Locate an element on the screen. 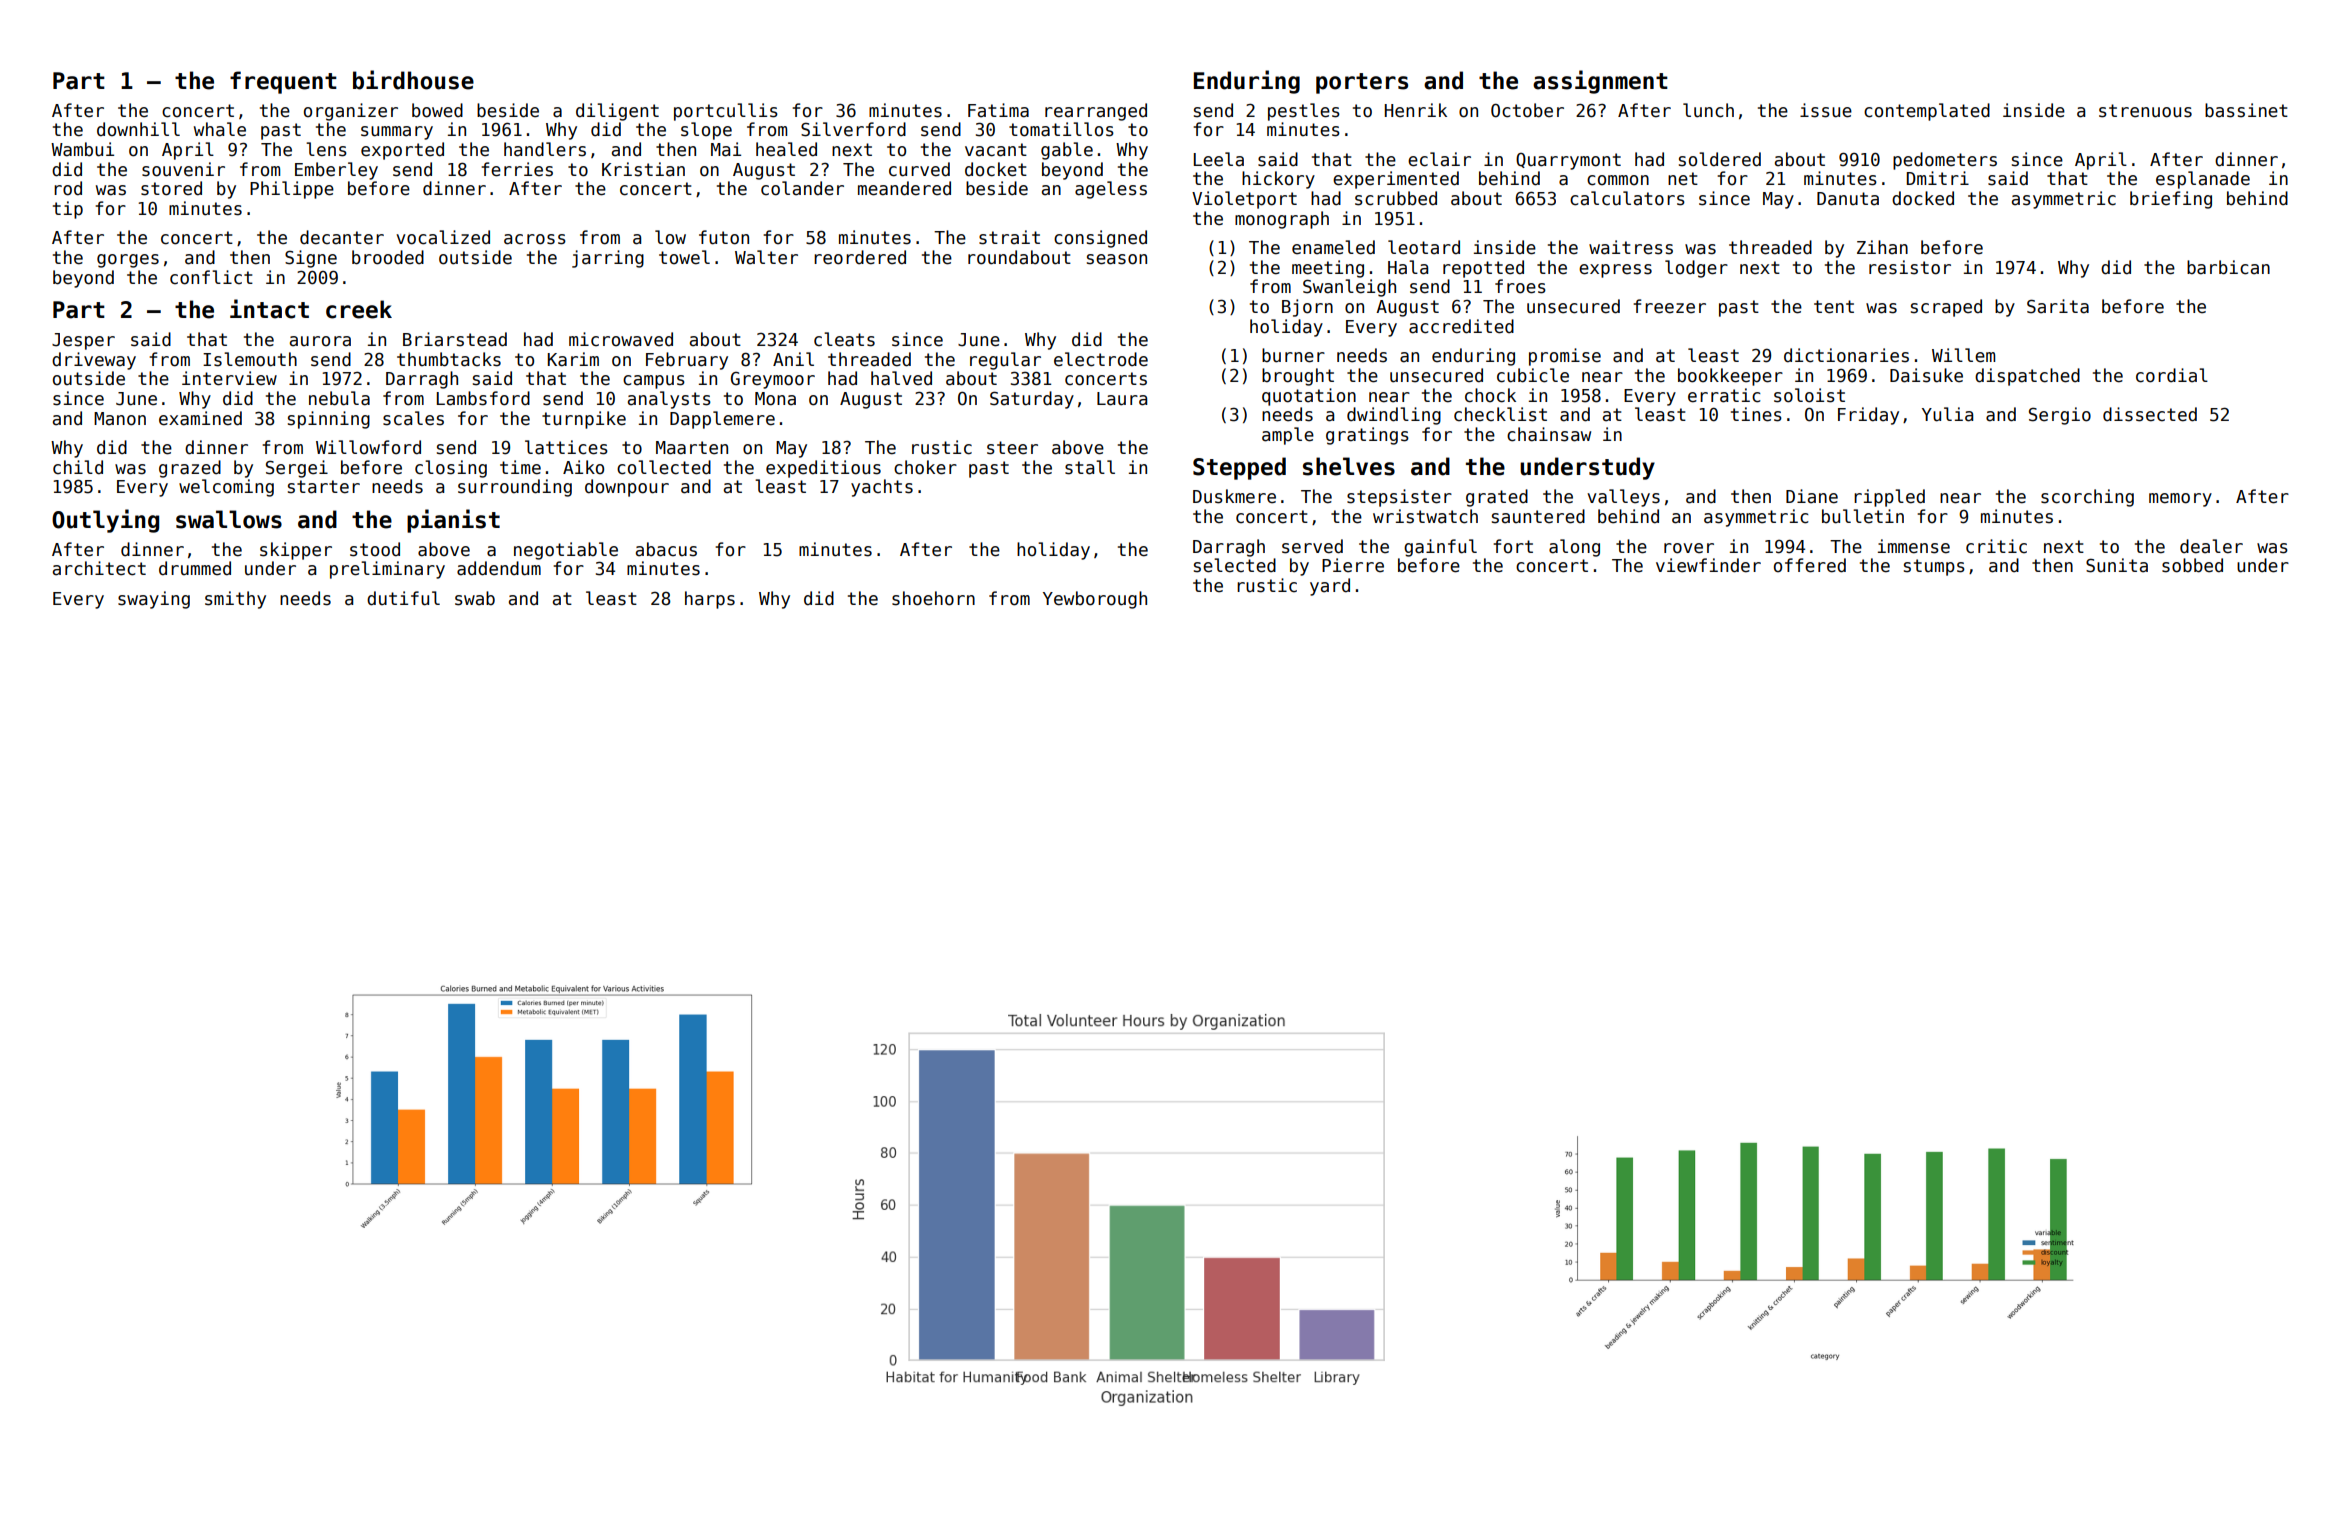  Yewborough is located at coordinates (1095, 600).
